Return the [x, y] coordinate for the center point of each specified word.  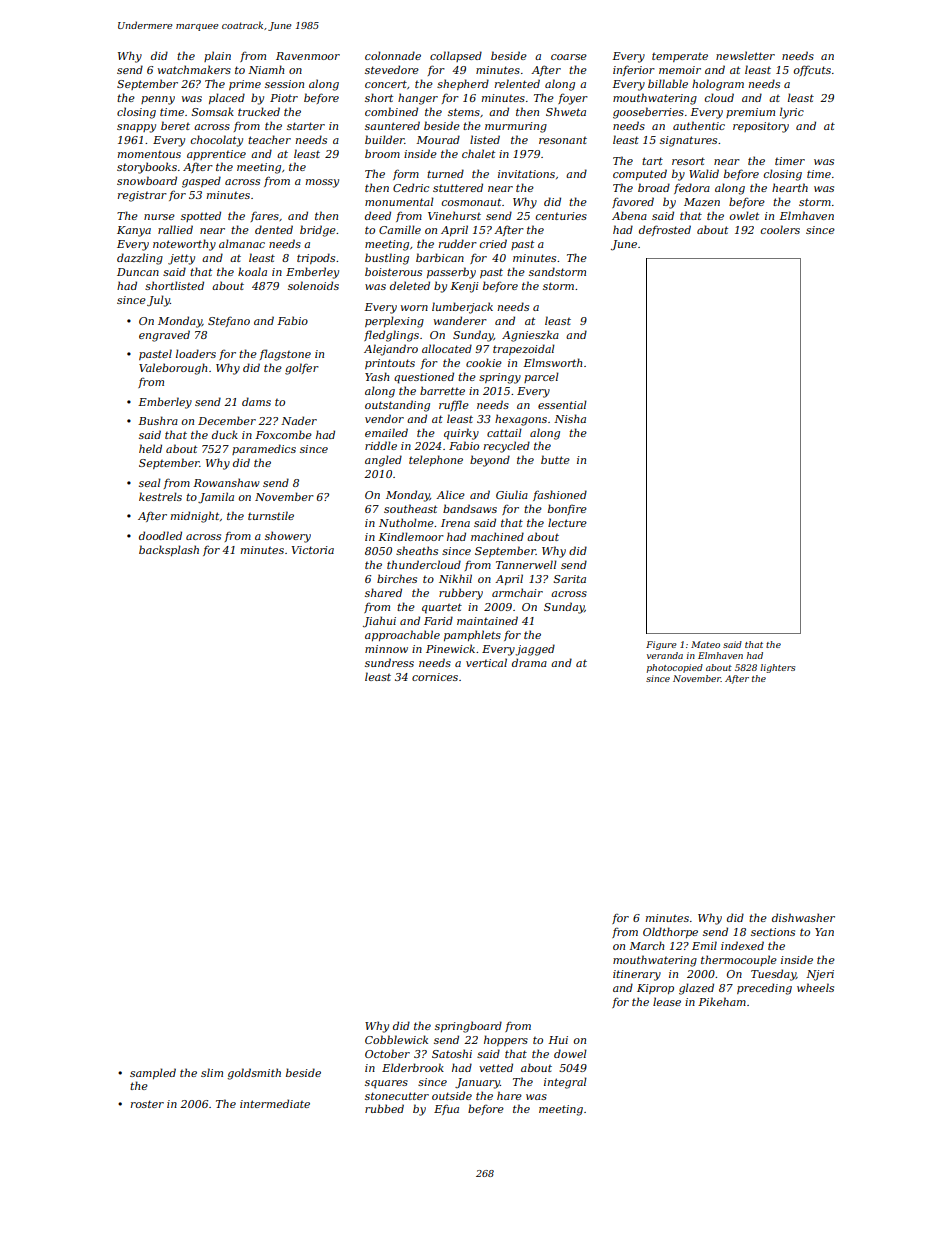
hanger [418, 99]
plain [217, 56]
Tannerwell [526, 564]
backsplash [169, 550]
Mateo [705, 644]
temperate [680, 57]
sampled [153, 1073]
